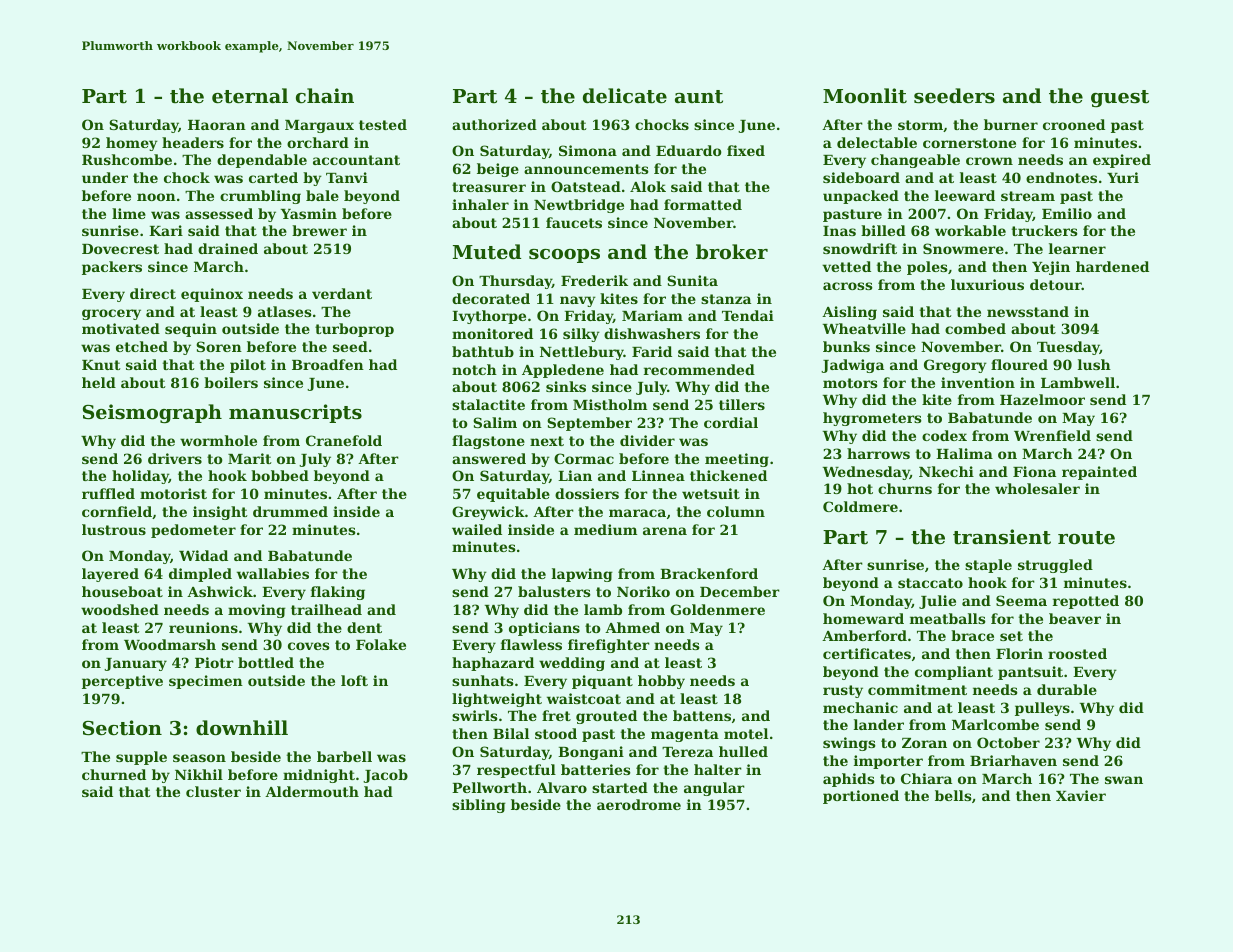 This document has height=952, width=1233. I want to click on transient, so click(1002, 537).
